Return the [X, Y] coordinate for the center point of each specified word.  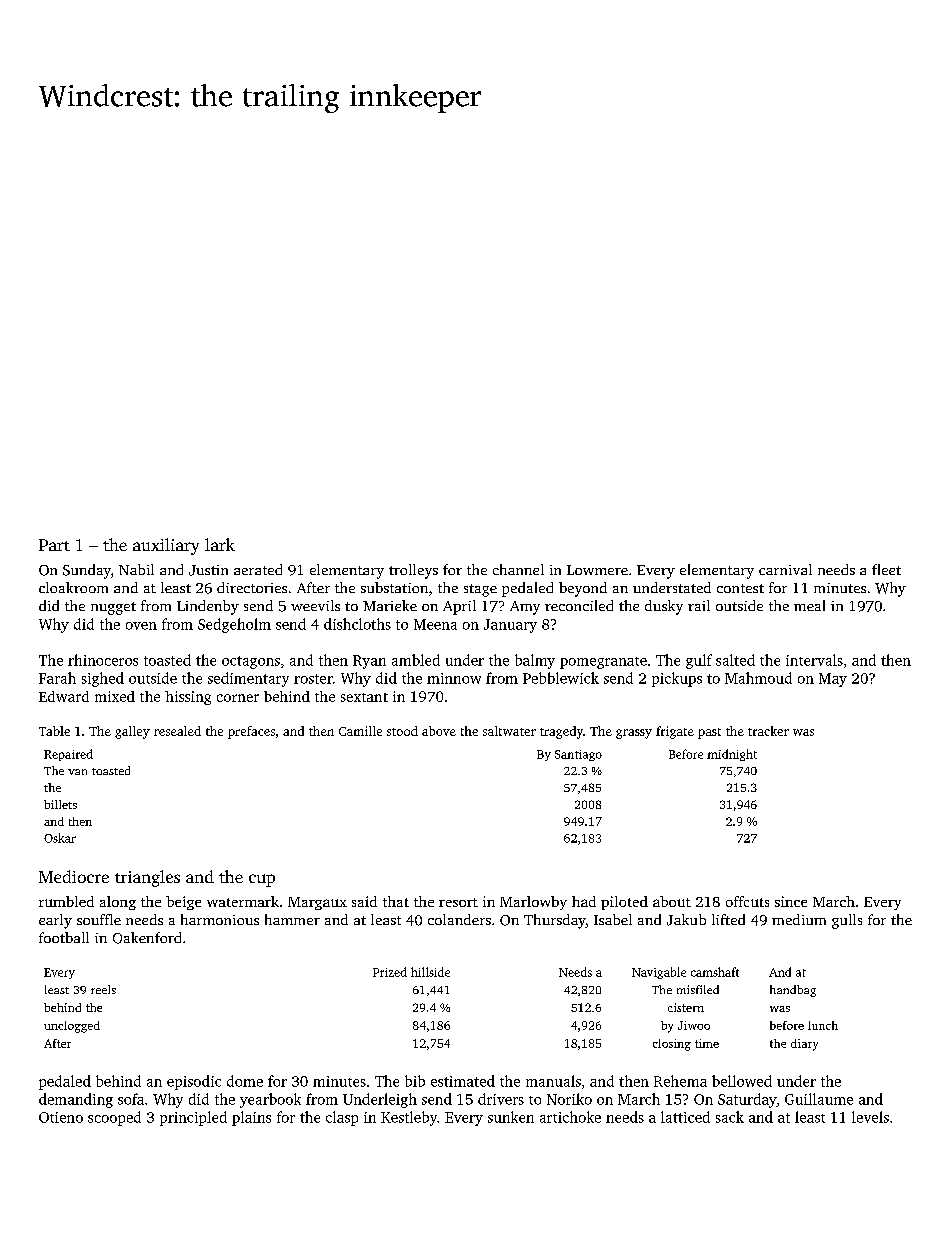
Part [54, 545]
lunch [823, 1025]
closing [672, 1045]
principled [193, 1118]
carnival [785, 569]
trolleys [413, 571]
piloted [624, 903]
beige [183, 903]
